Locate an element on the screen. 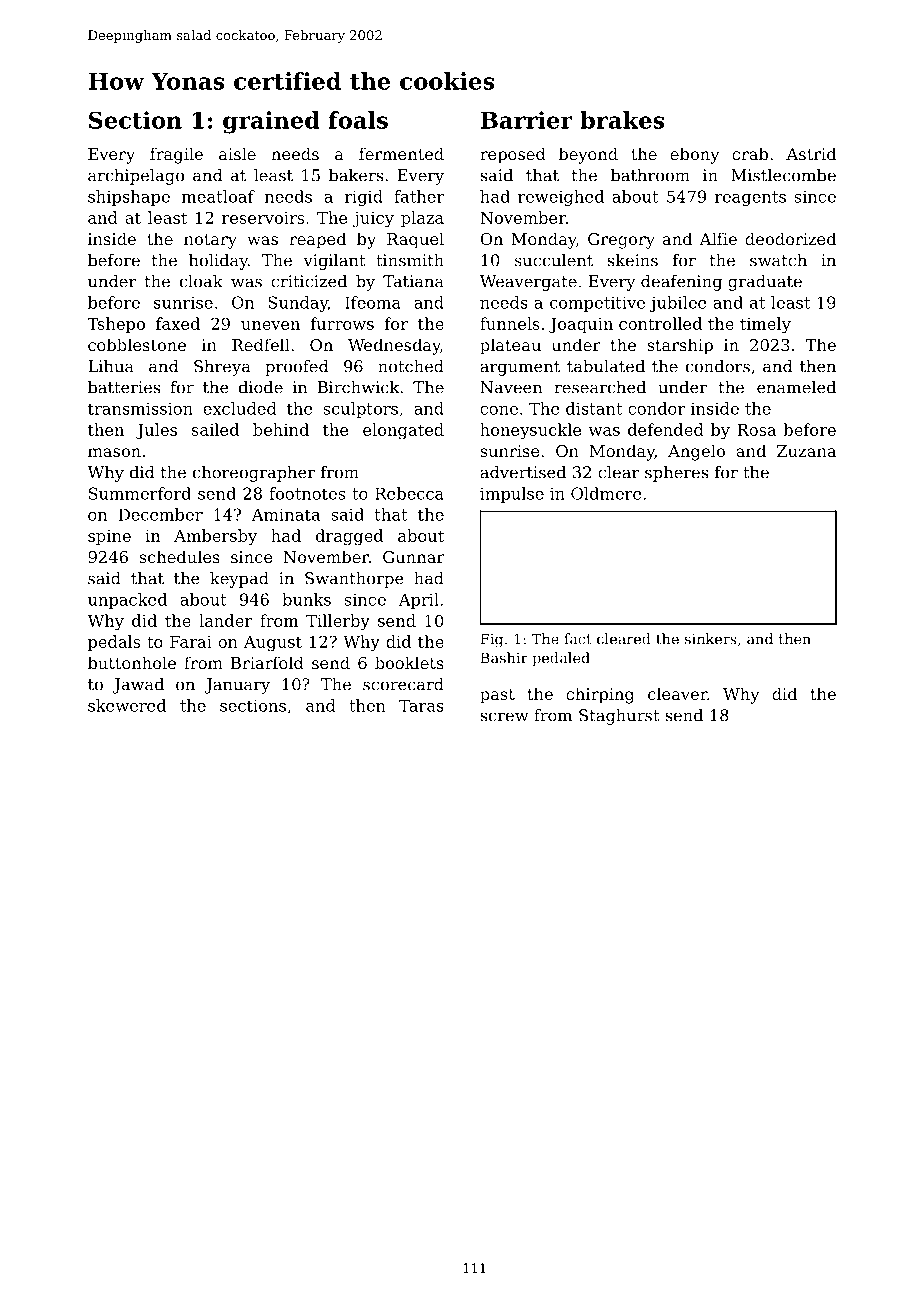 The width and height of the screenshot is (924, 1308). screw is located at coordinates (504, 717).
